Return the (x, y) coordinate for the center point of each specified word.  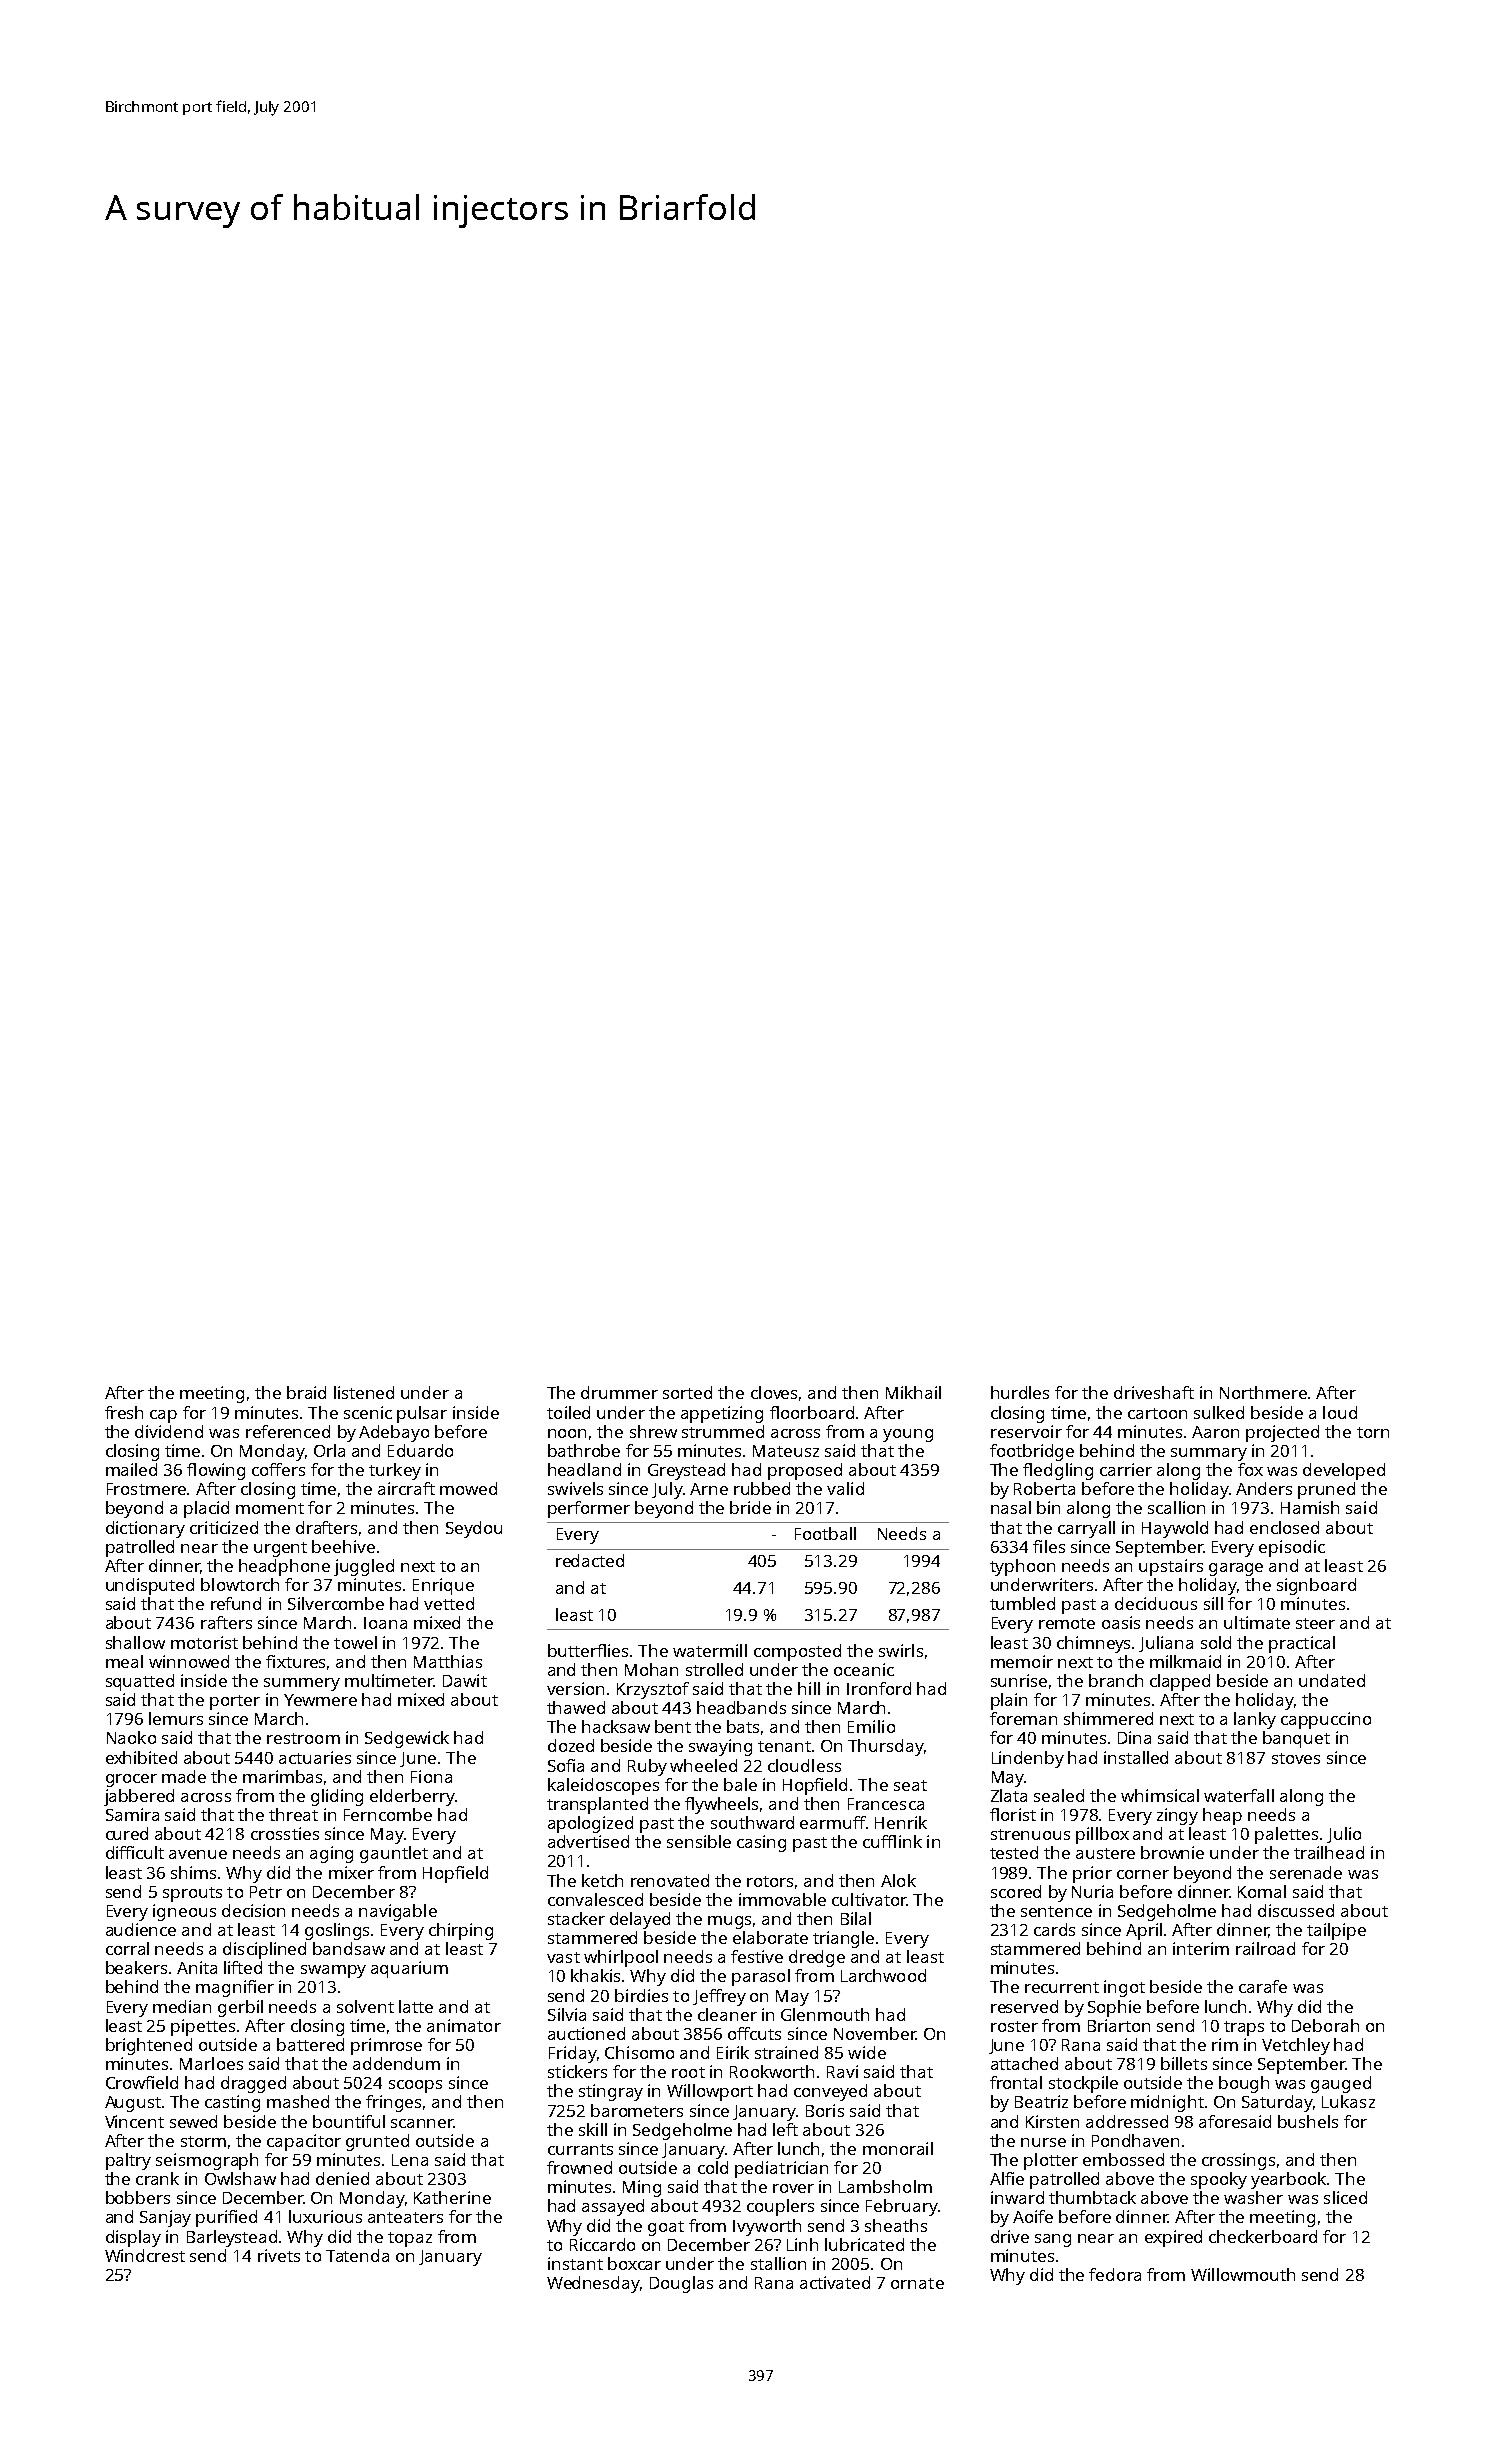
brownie (1172, 1852)
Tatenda (357, 2255)
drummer (619, 1392)
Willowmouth (1243, 2274)
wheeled (703, 1765)
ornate (917, 2283)
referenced (288, 1431)
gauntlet (394, 1854)
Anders (1264, 1488)
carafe (1263, 1986)
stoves (1296, 1758)
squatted (140, 1682)
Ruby (647, 1767)
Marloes (211, 2063)
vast (563, 1957)
